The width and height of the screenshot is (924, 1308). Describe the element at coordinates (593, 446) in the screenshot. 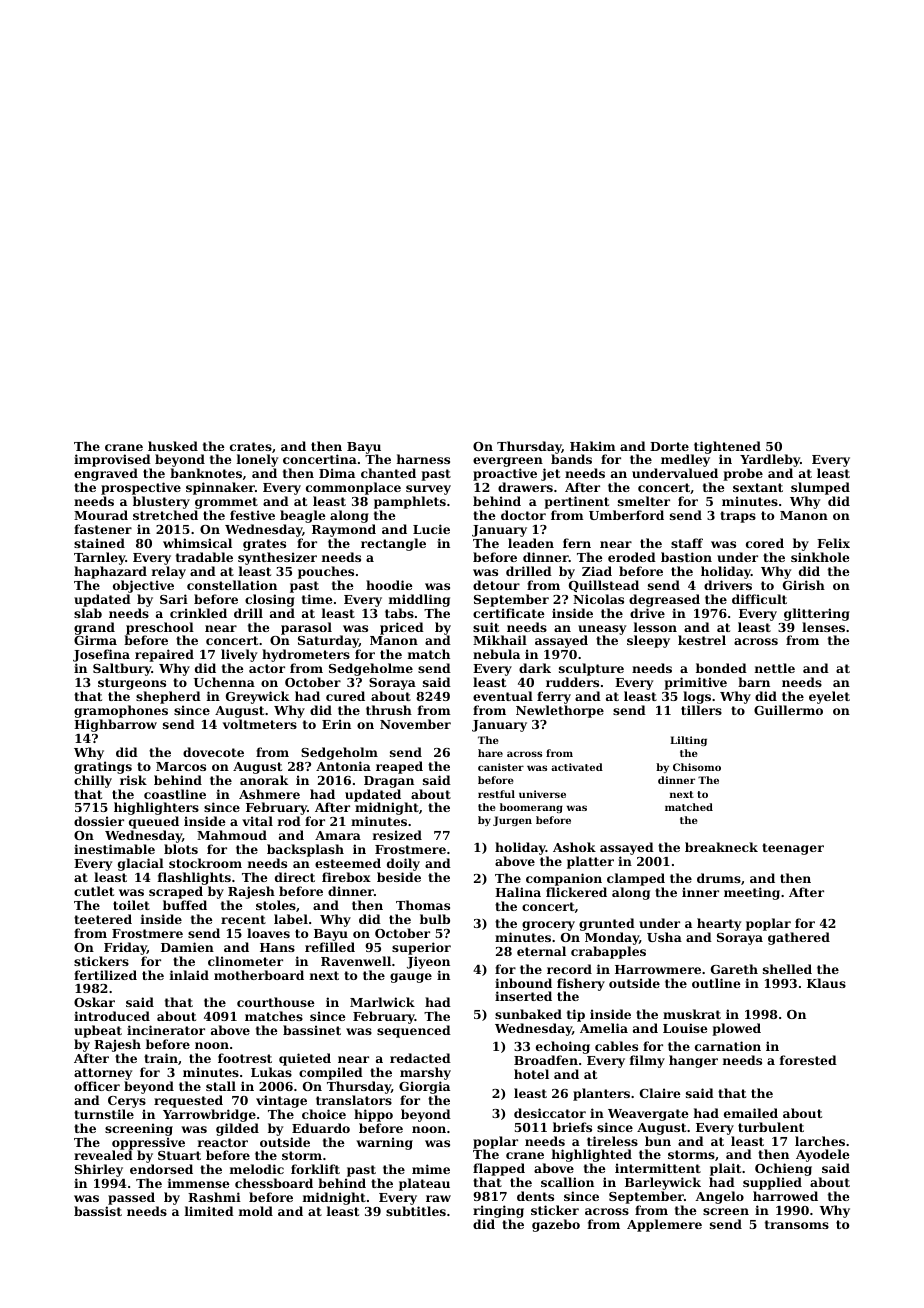

I see `Hakim` at that location.
